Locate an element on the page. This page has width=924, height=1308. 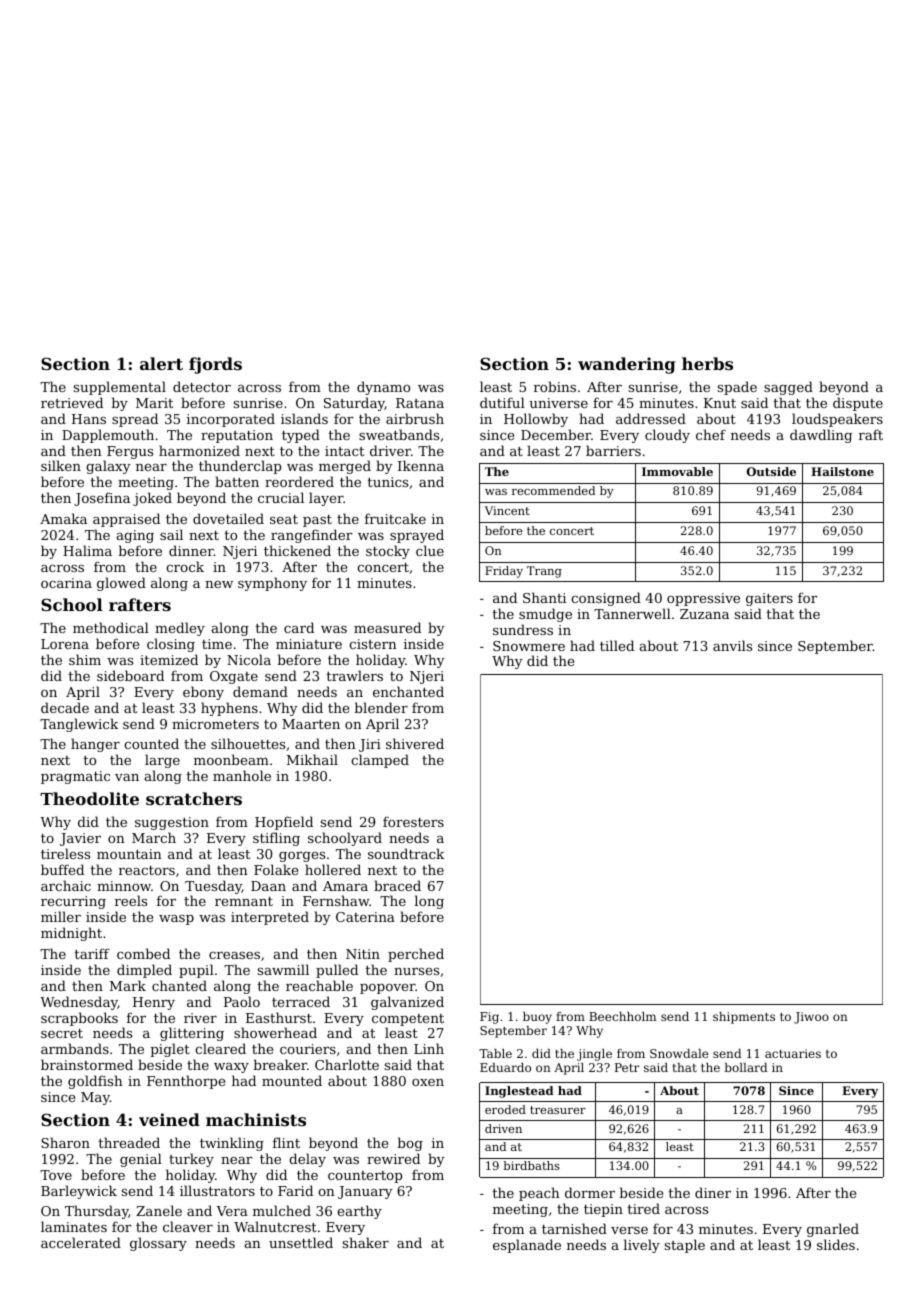
Beechholm is located at coordinates (622, 1016).
